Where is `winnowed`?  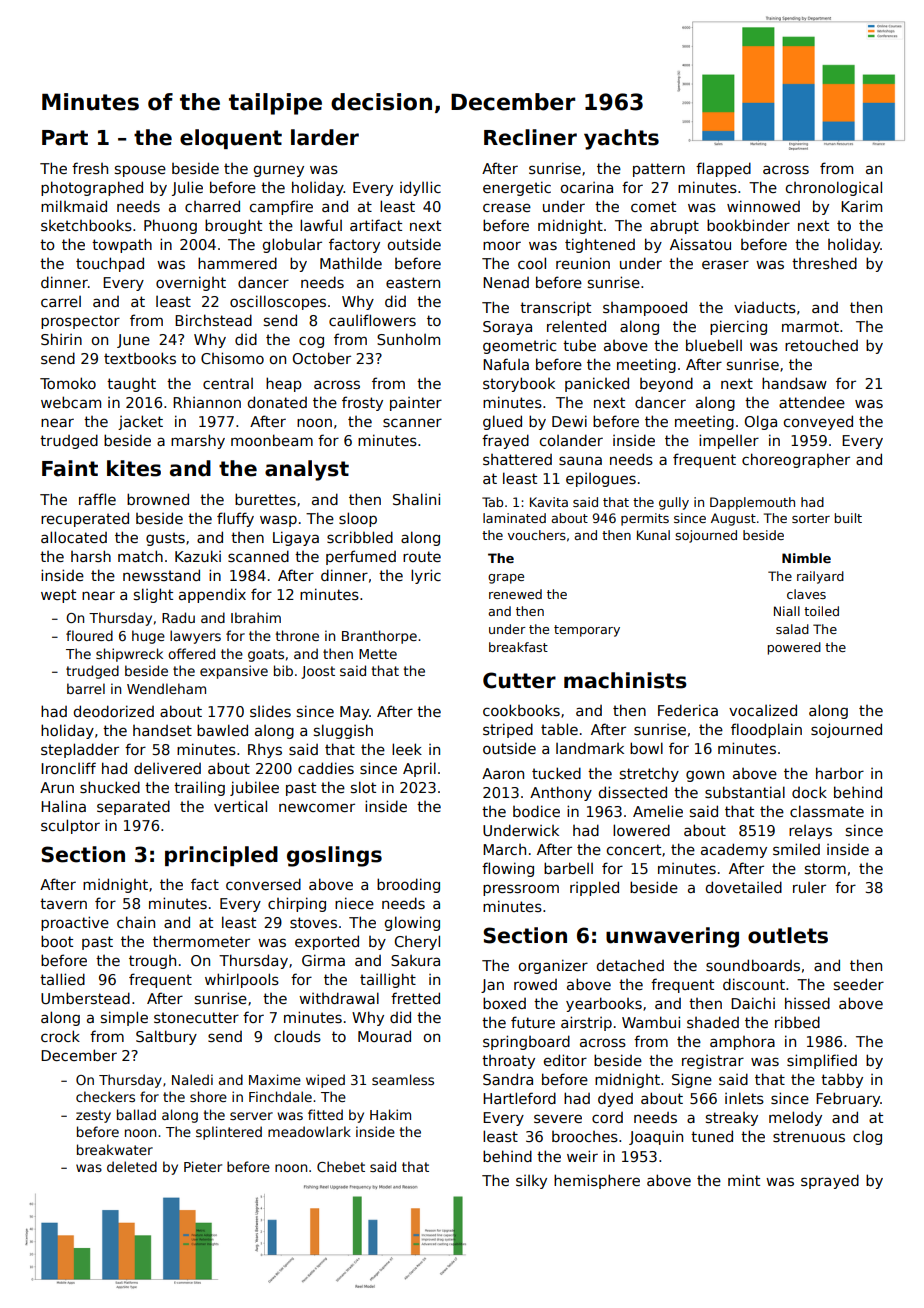
winnowed is located at coordinates (763, 206).
